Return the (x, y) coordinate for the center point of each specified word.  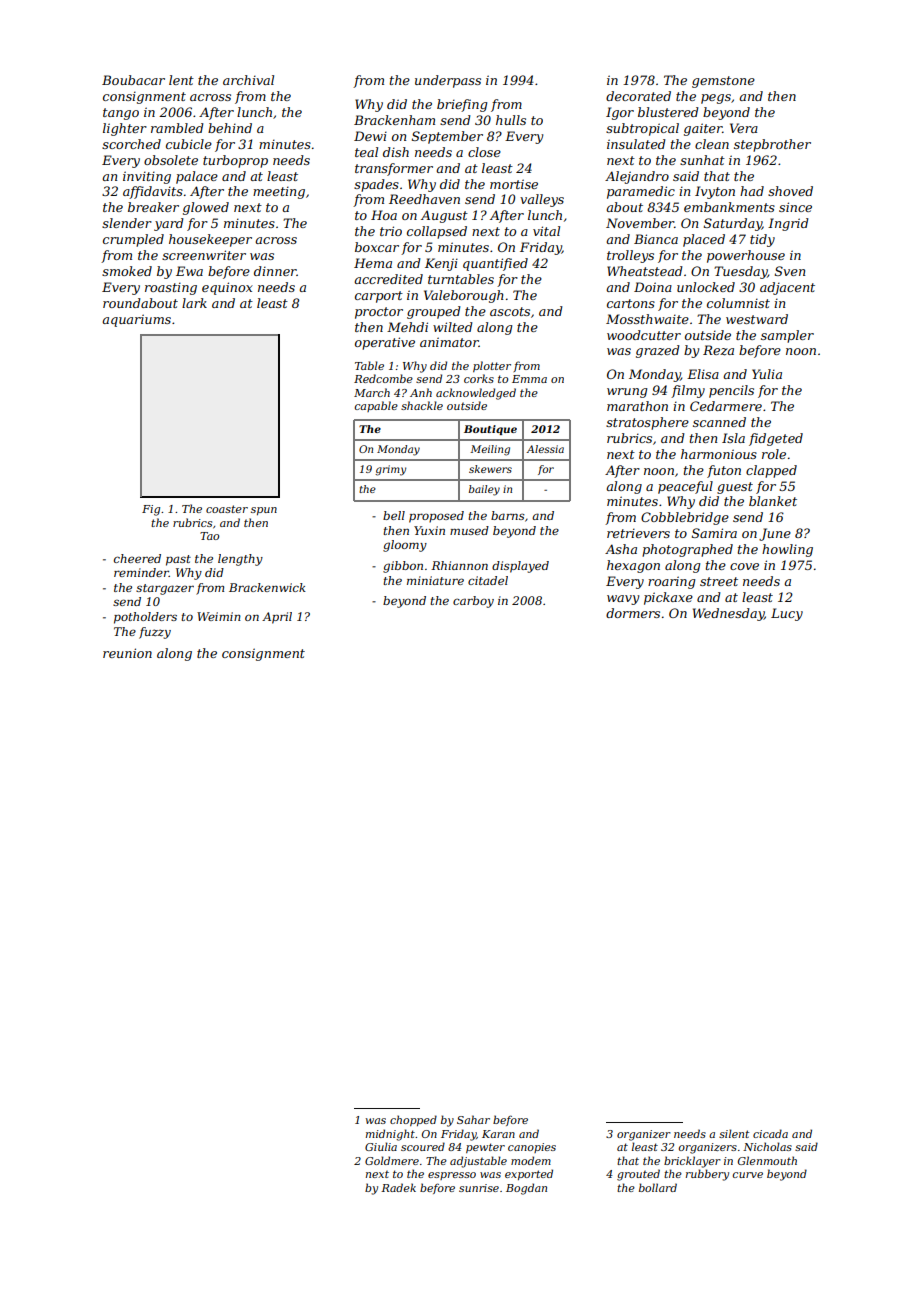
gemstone (723, 82)
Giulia (381, 1146)
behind (230, 128)
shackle (422, 405)
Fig (151, 510)
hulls (511, 120)
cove (744, 566)
